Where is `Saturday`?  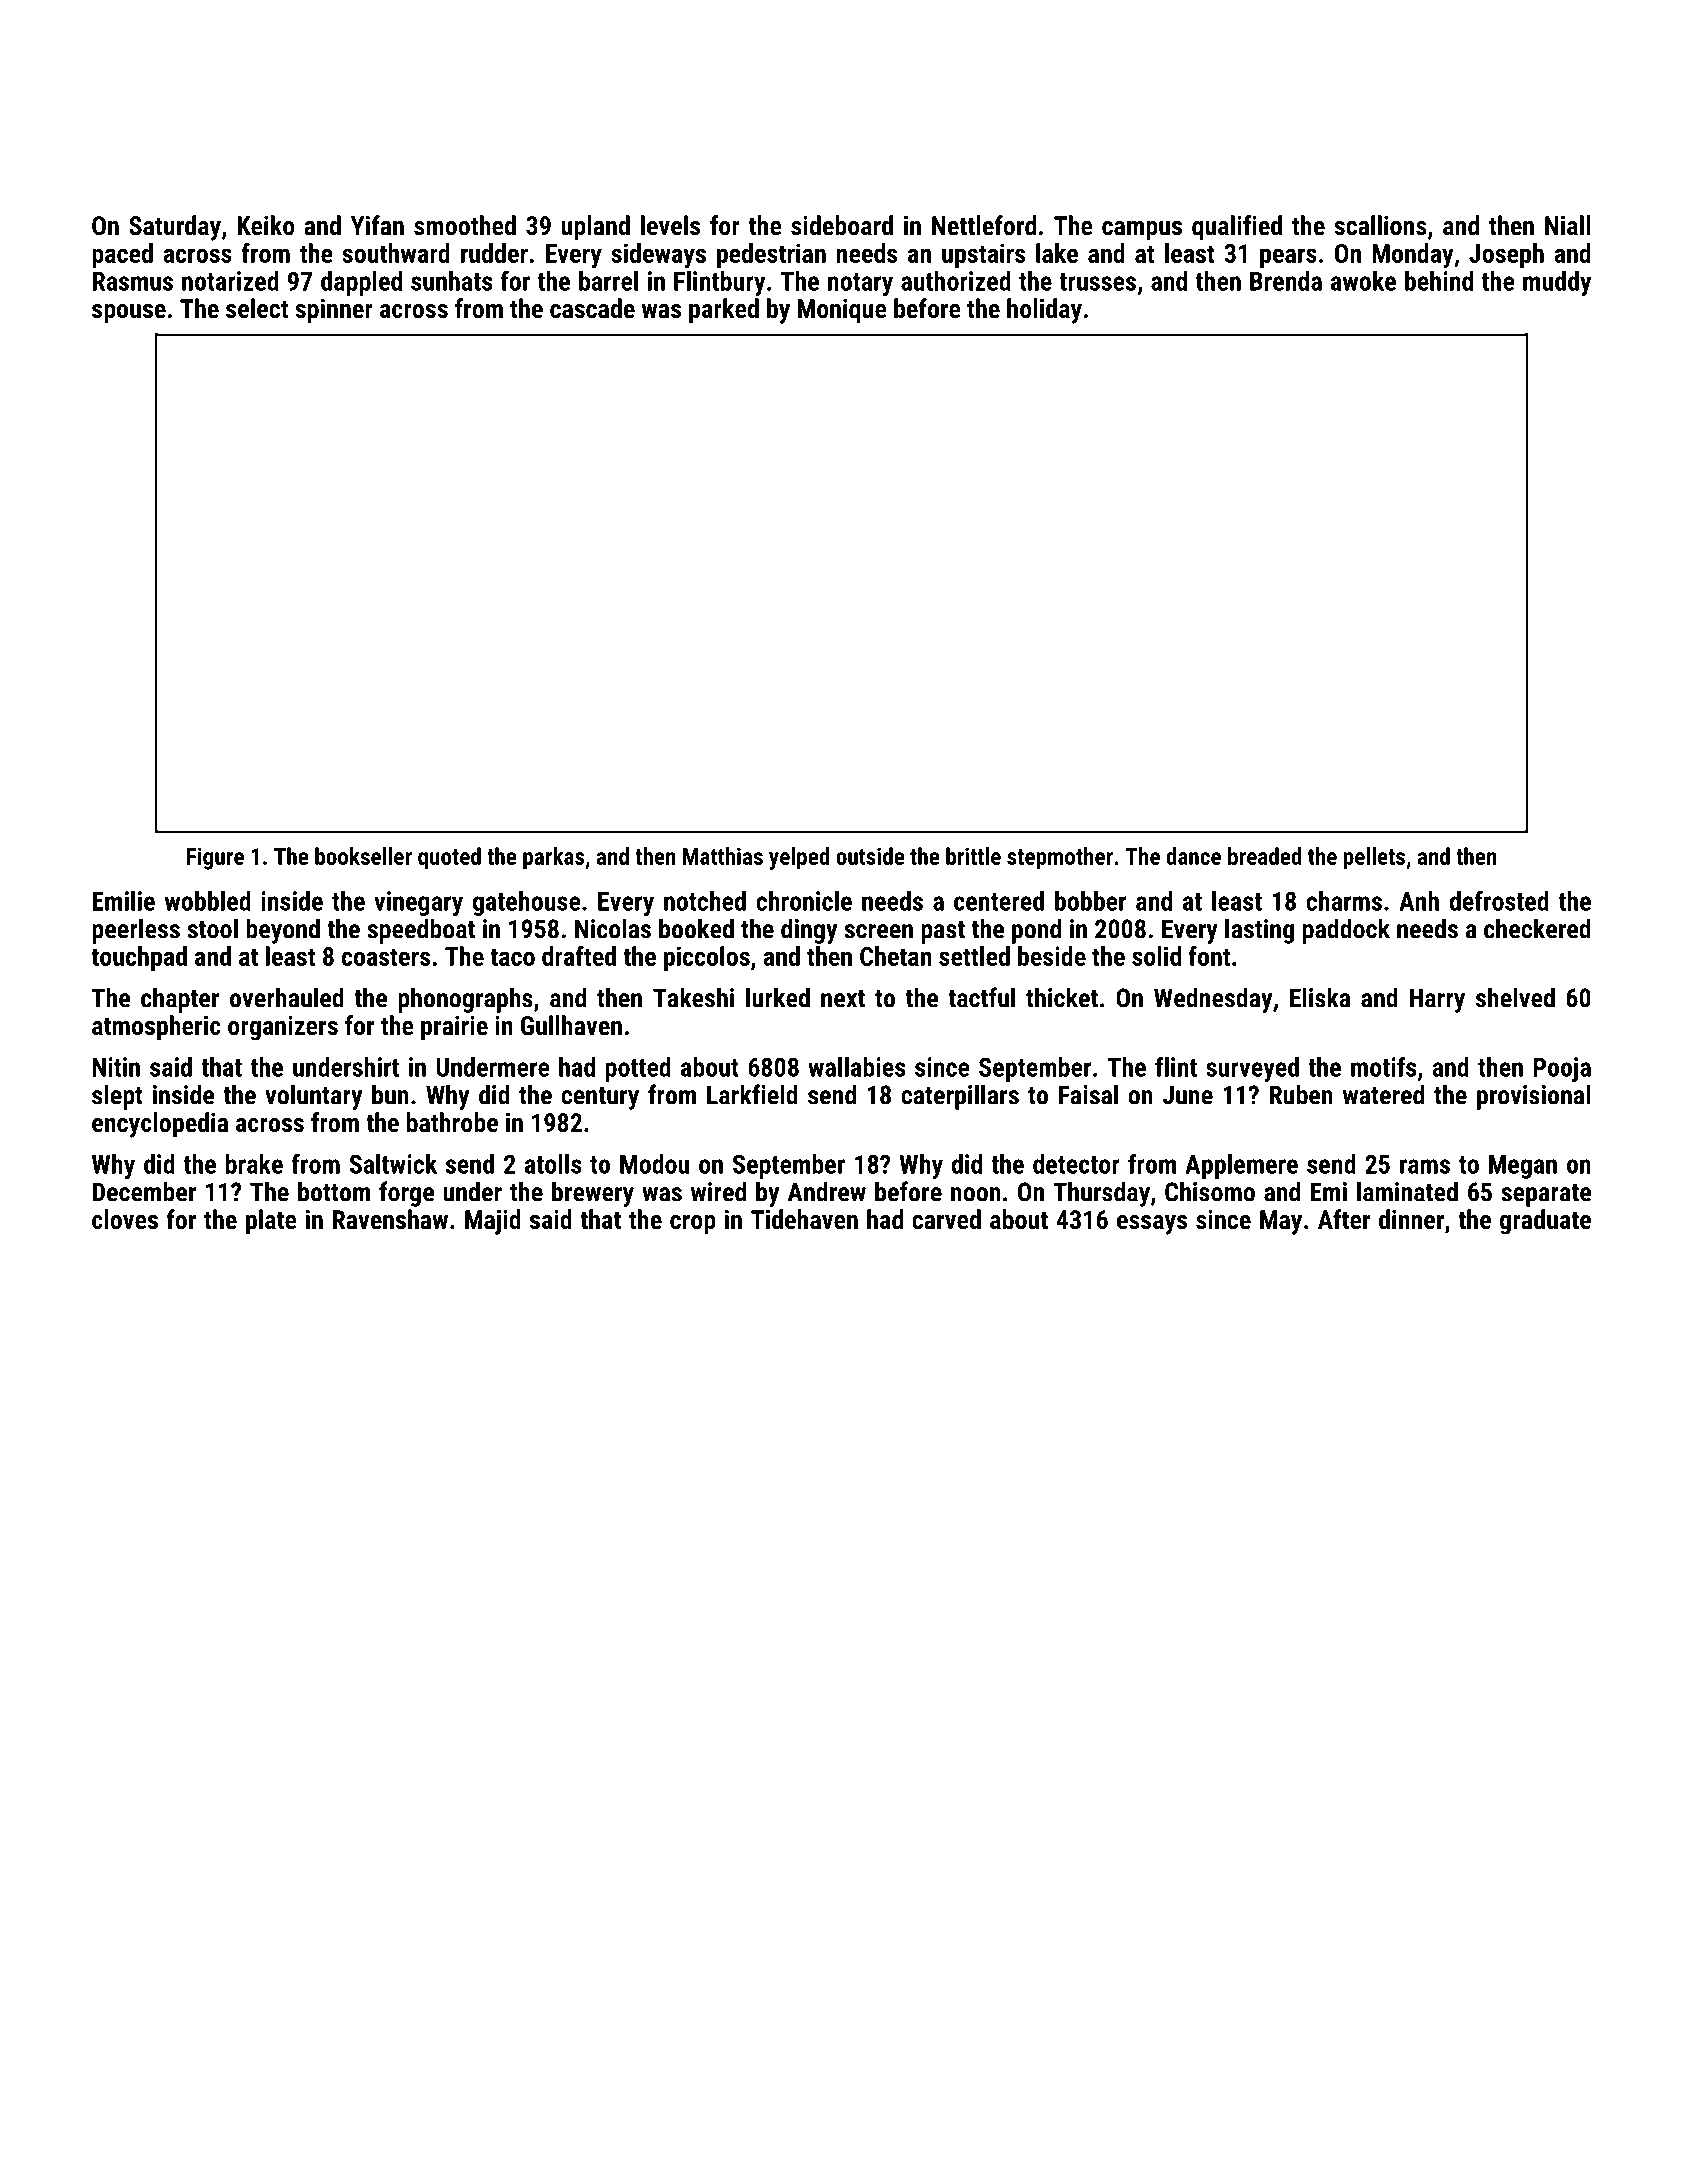
Saturday is located at coordinates (175, 228).
